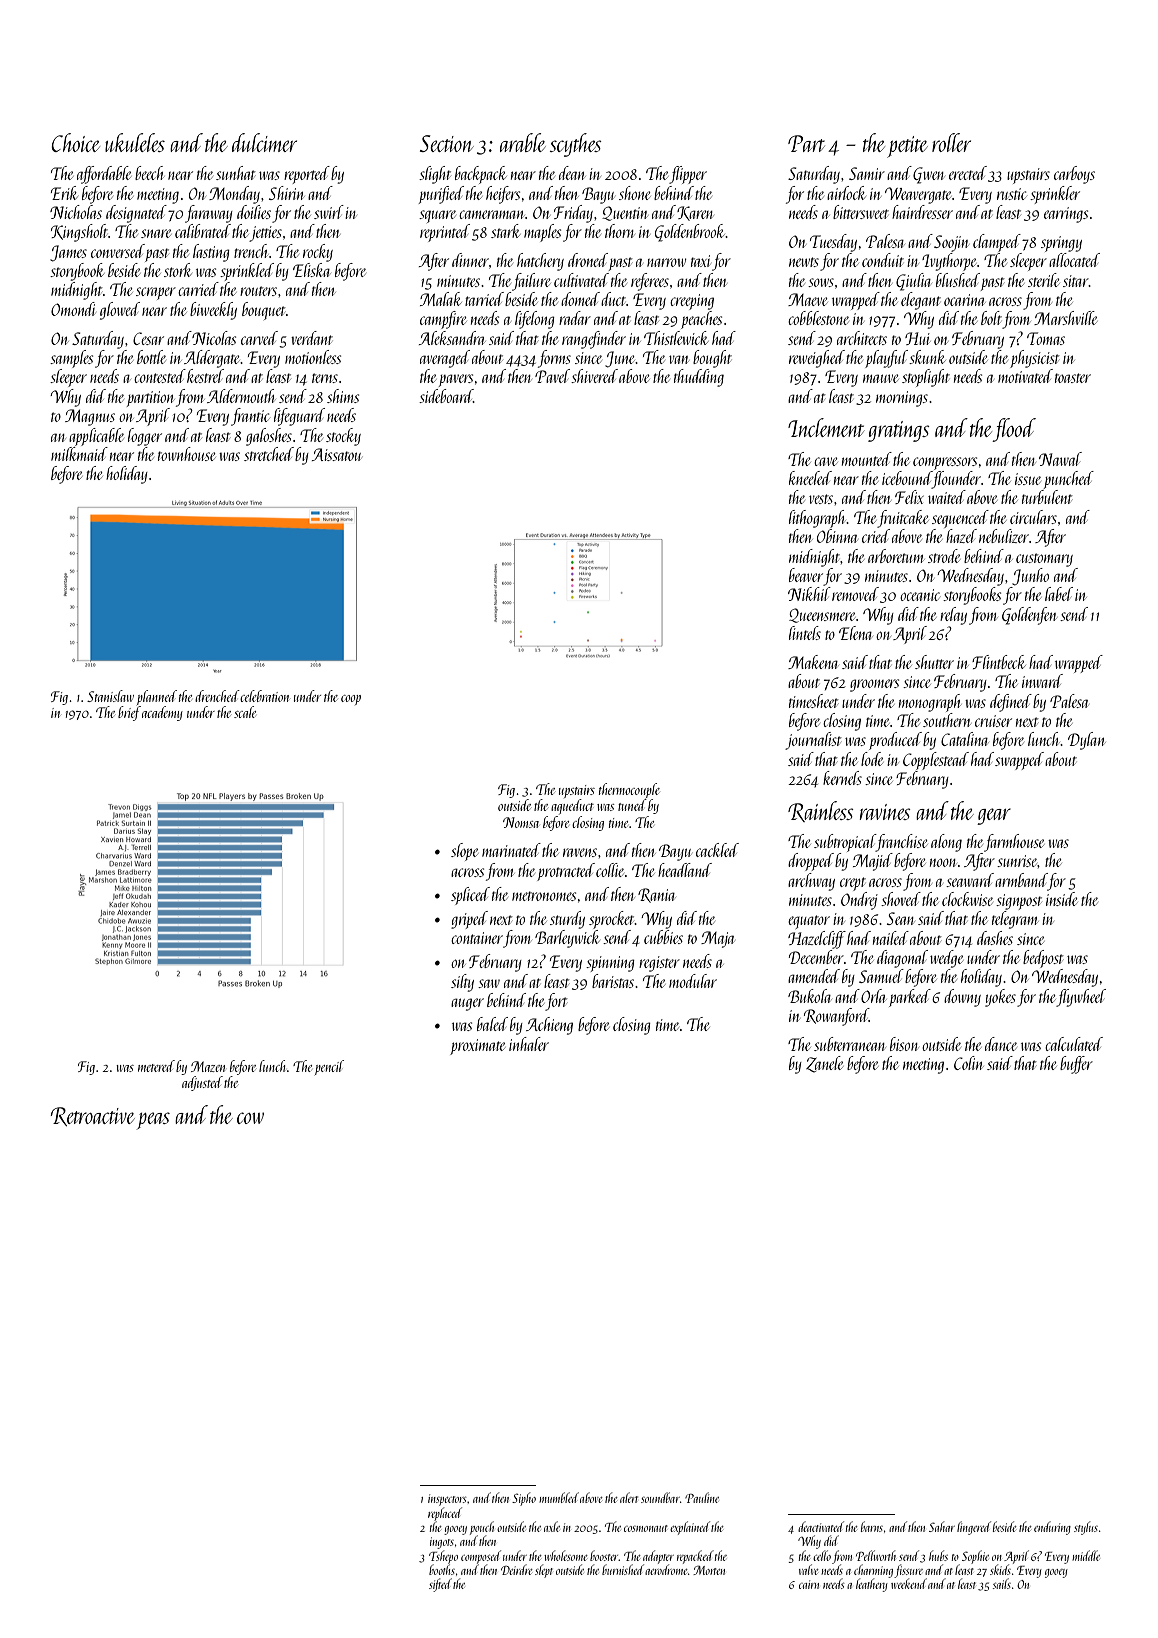  What do you see at coordinates (951, 142) in the page?
I see `roller` at bounding box center [951, 142].
